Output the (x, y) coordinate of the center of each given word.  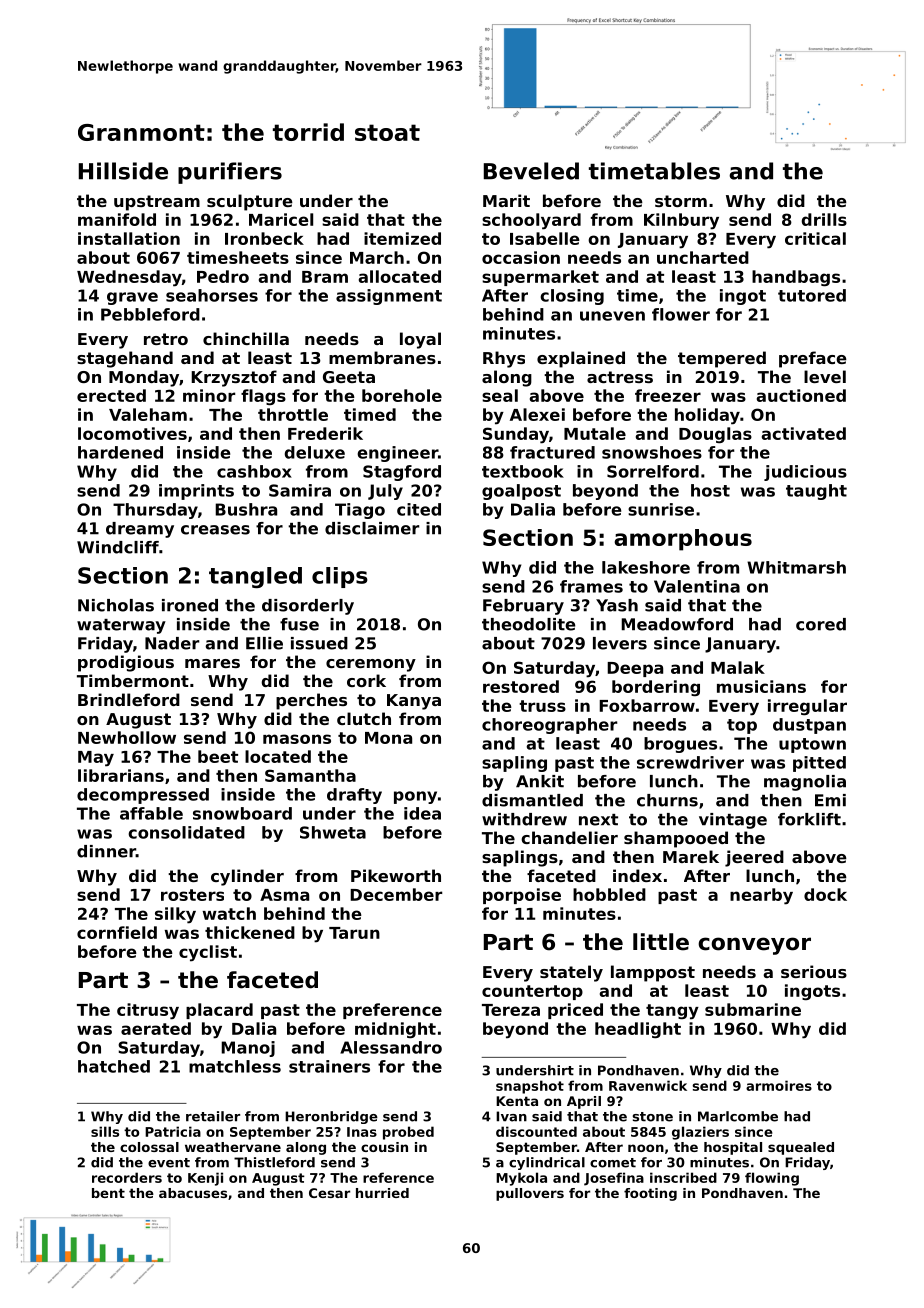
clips (340, 577)
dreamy (140, 530)
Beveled (531, 171)
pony (415, 797)
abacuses (193, 1193)
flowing (772, 1179)
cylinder (247, 877)
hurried (382, 1193)
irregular (807, 707)
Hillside (123, 171)
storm (681, 201)
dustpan (809, 726)
